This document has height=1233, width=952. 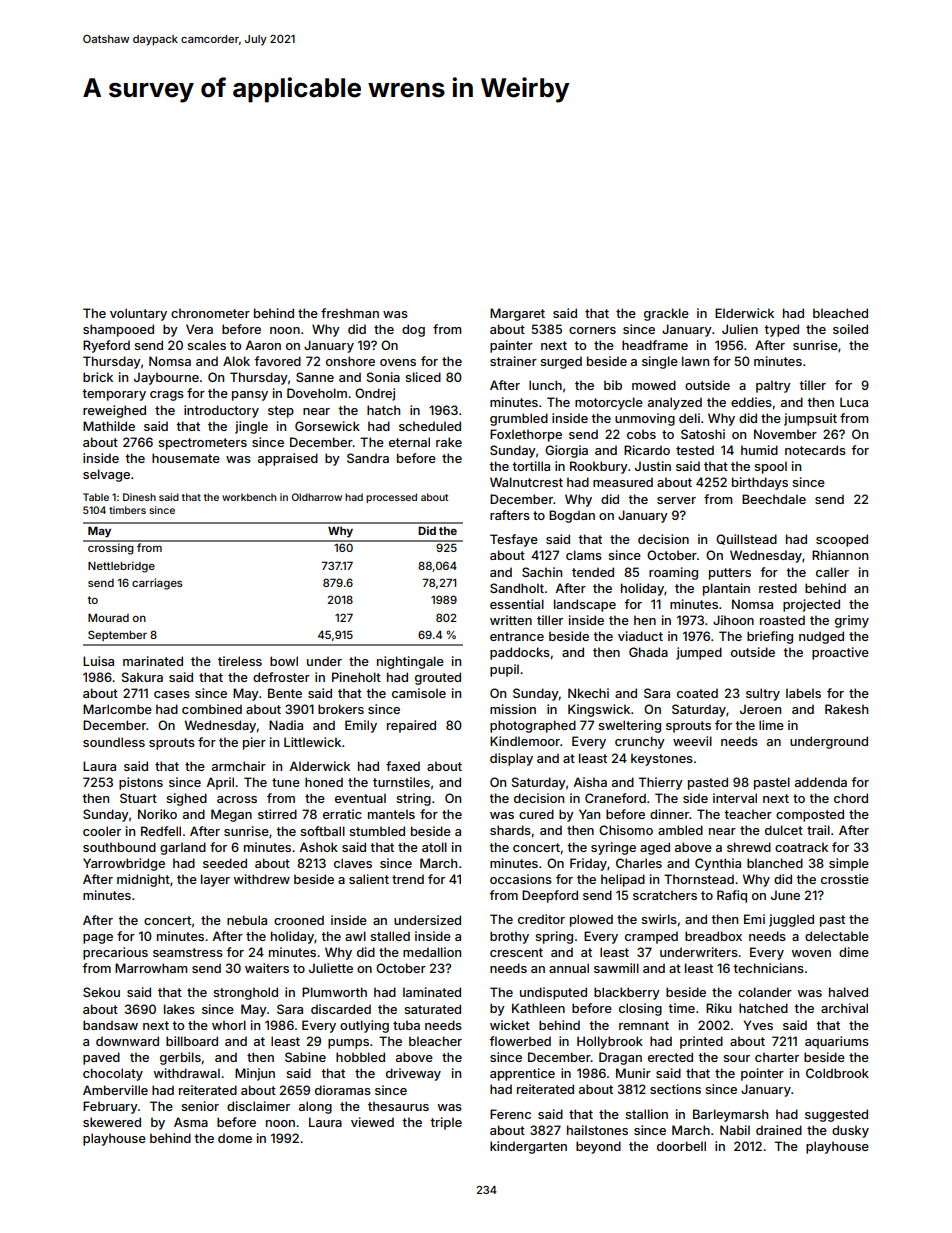 I want to click on suggested, so click(x=836, y=1115).
